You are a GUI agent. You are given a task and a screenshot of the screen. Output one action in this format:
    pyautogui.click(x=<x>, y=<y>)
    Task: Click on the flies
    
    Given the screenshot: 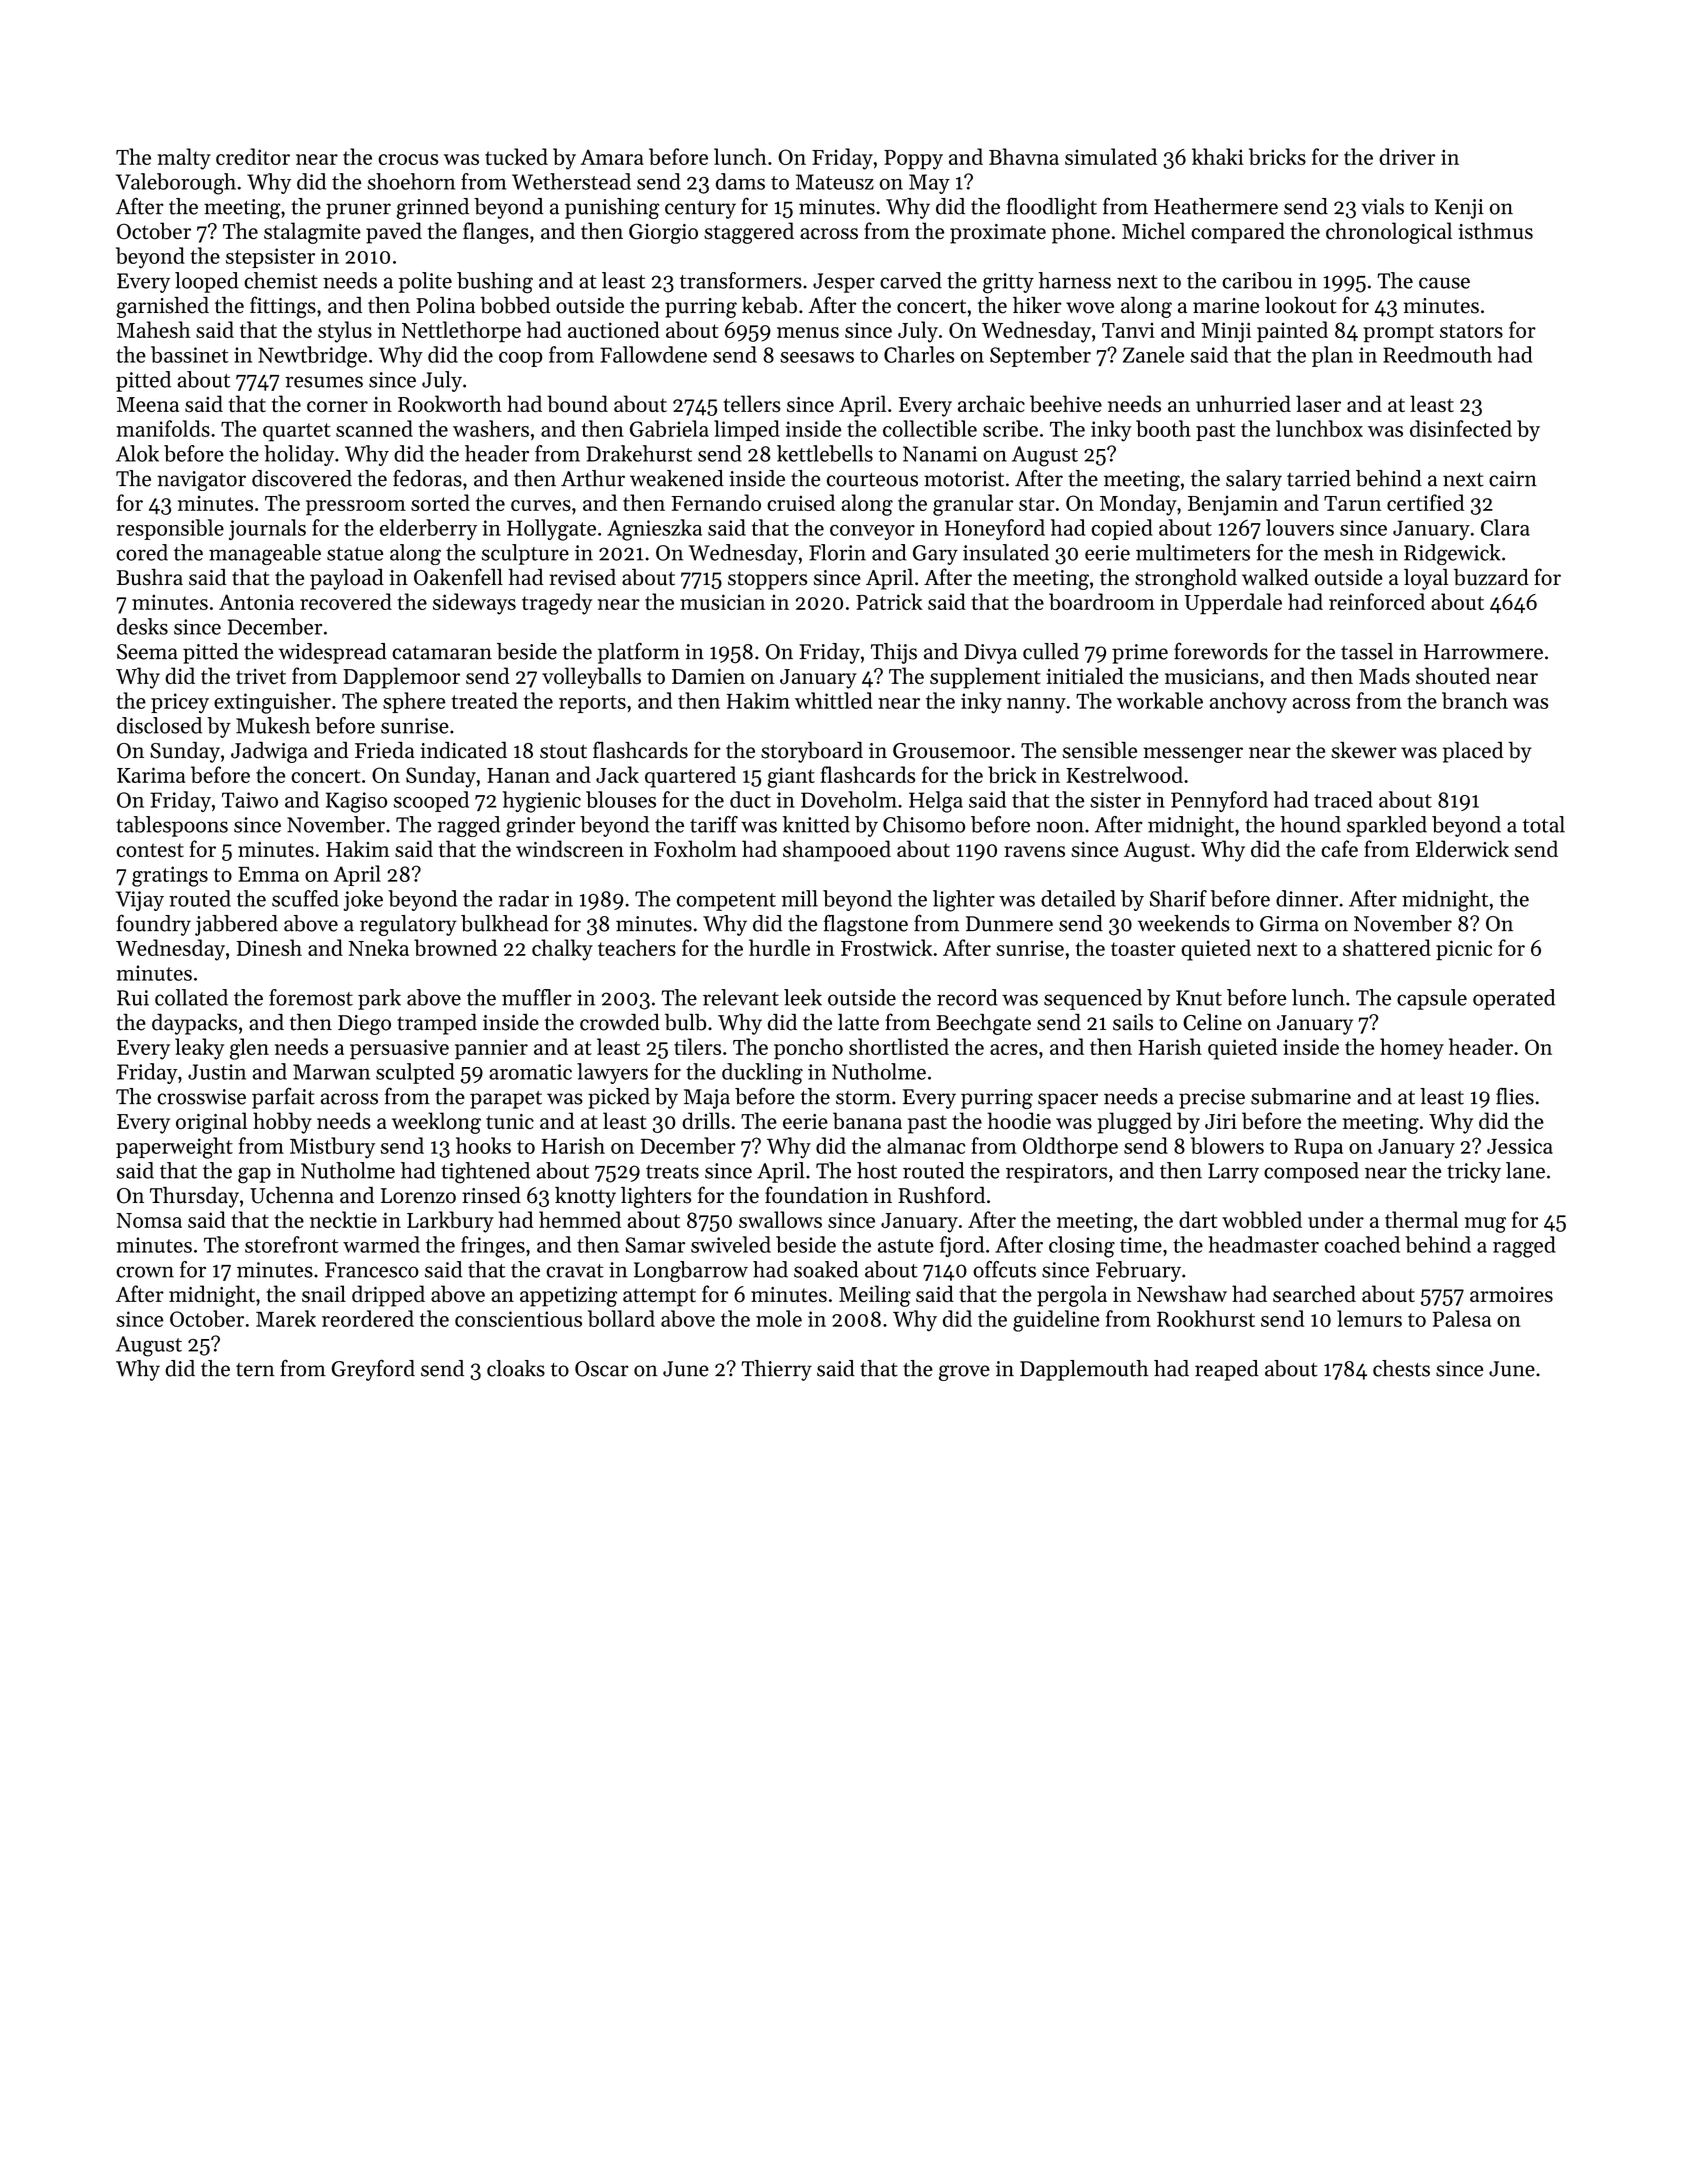 What is the action you would take?
    pyautogui.click(x=1515, y=1096)
